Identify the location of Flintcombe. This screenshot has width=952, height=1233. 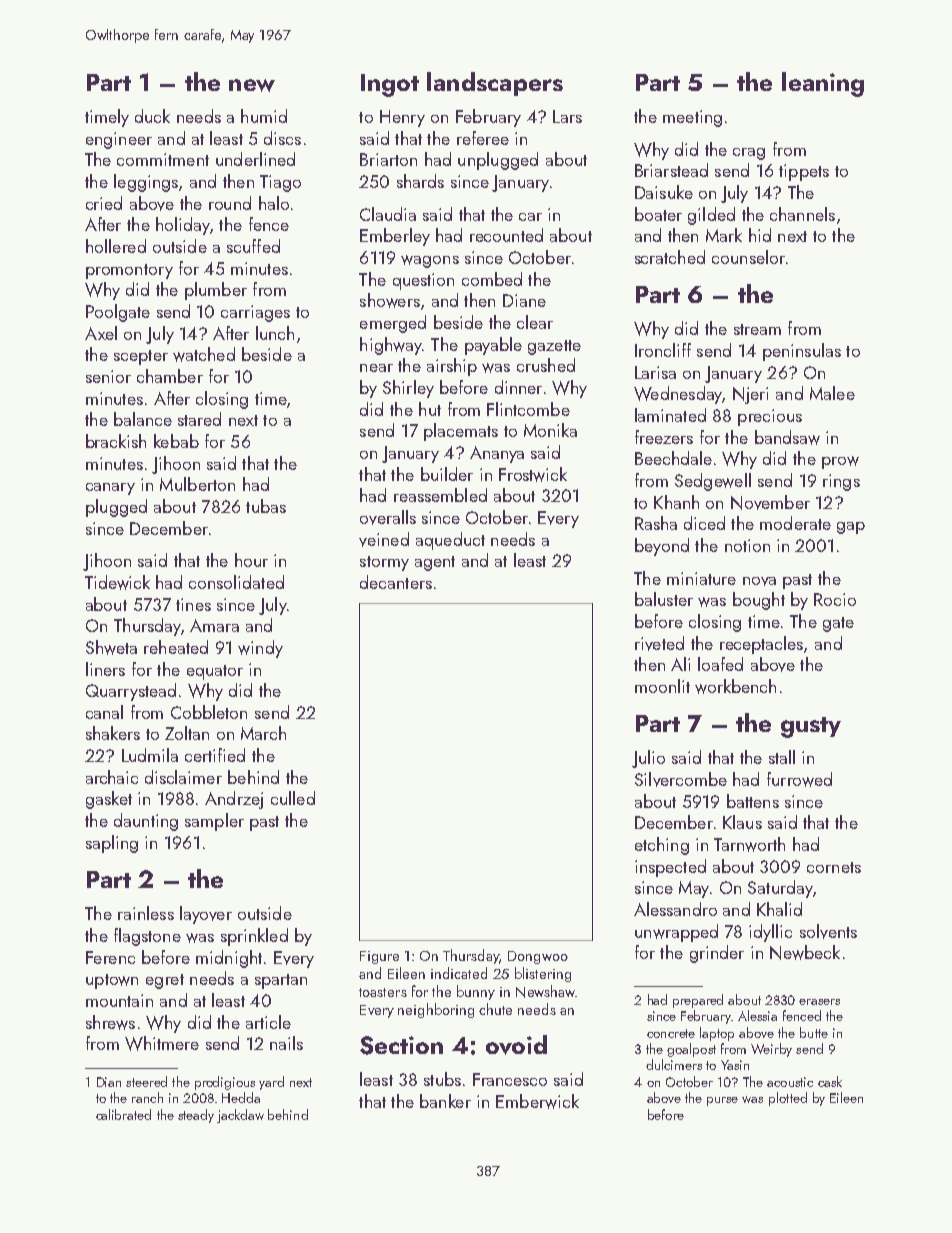
(528, 409).
